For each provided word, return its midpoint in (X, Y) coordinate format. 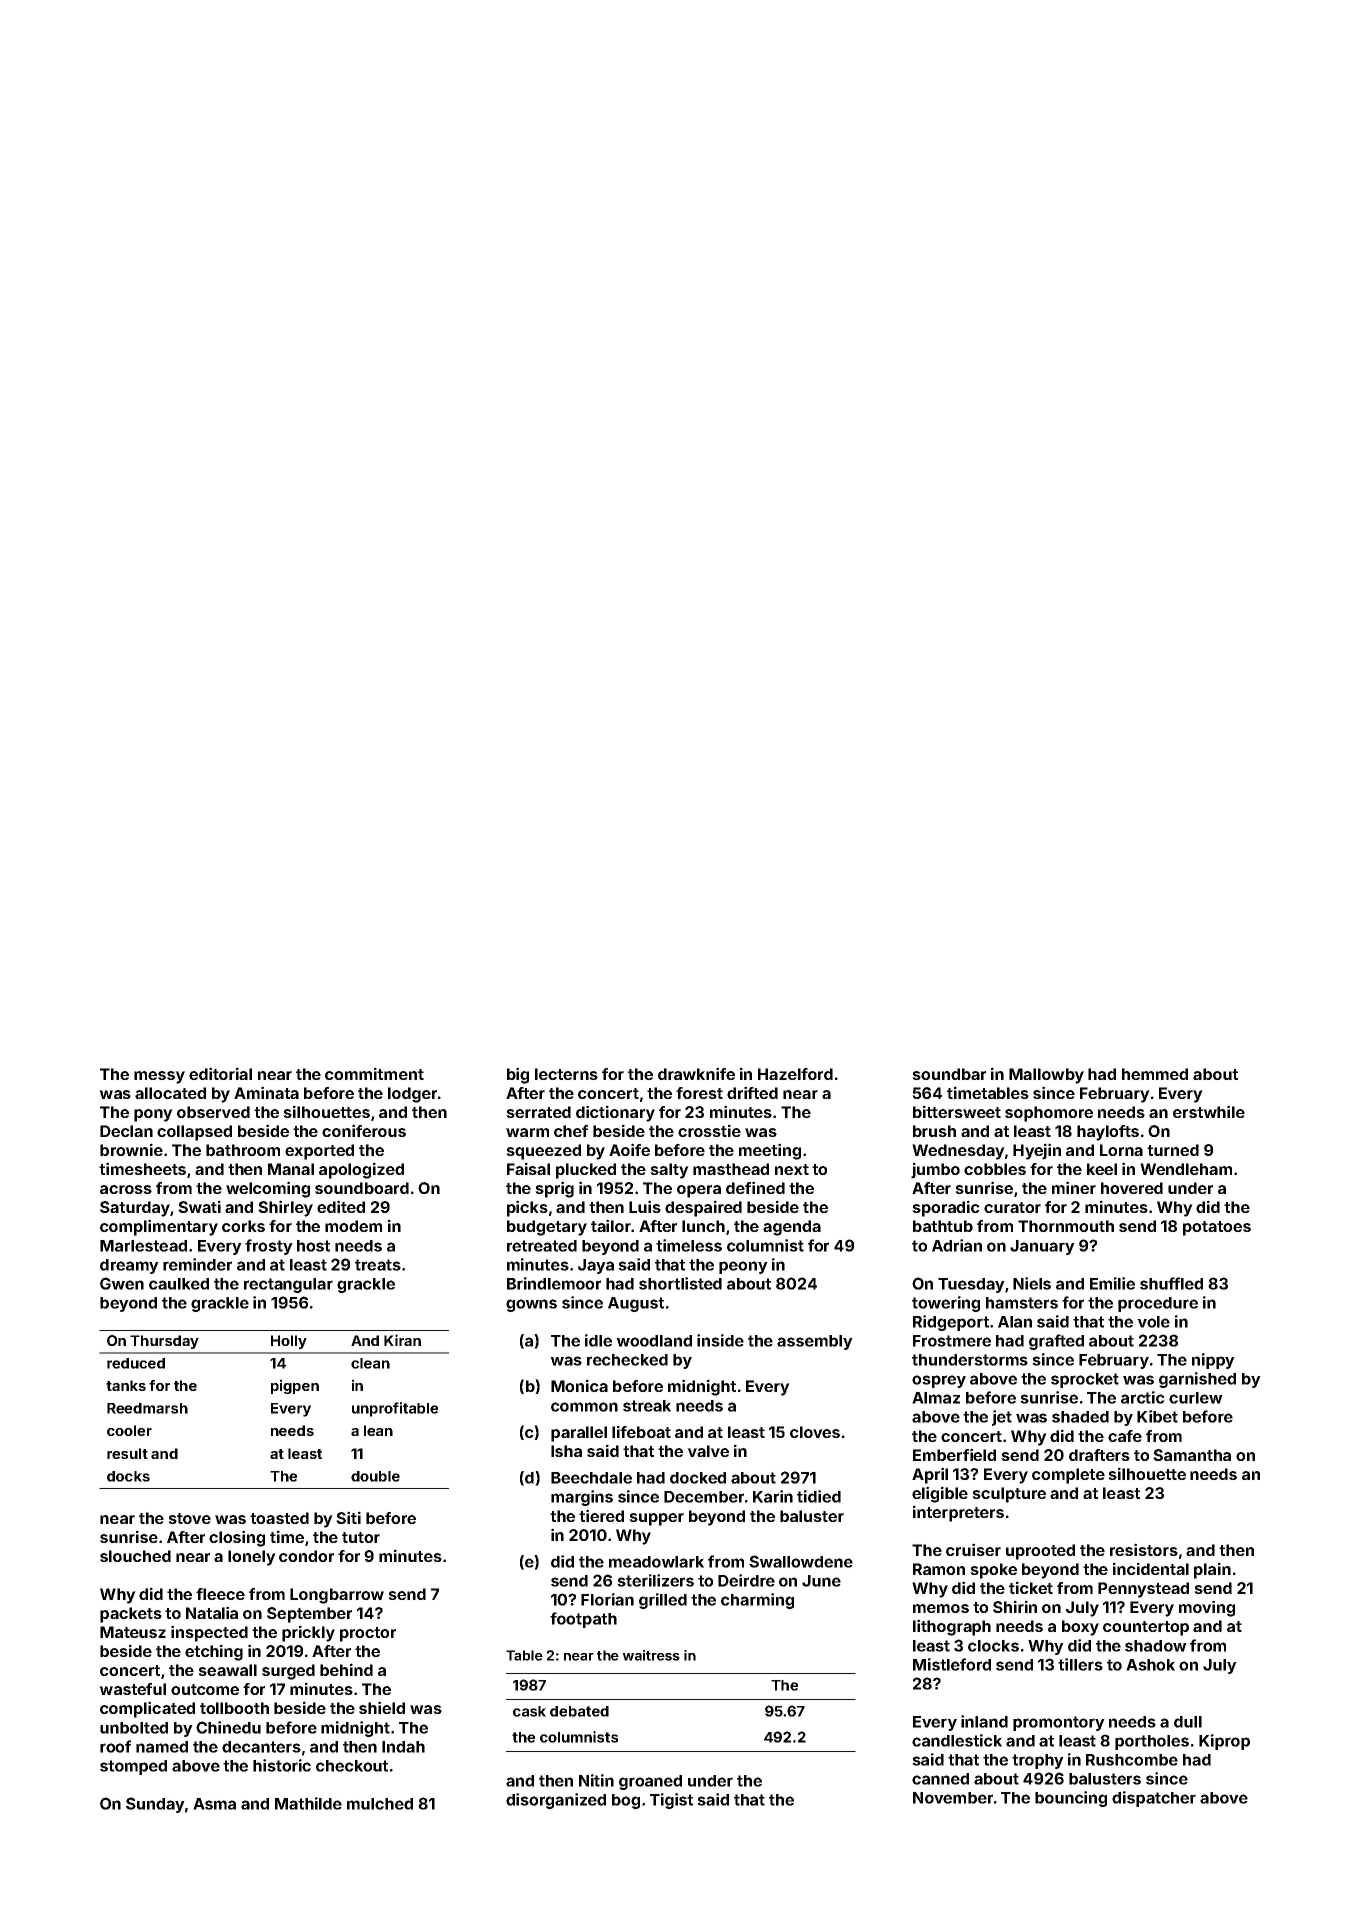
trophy (1038, 1761)
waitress (651, 1655)
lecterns (566, 1074)
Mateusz (133, 1632)
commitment (374, 1073)
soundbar (949, 1074)
